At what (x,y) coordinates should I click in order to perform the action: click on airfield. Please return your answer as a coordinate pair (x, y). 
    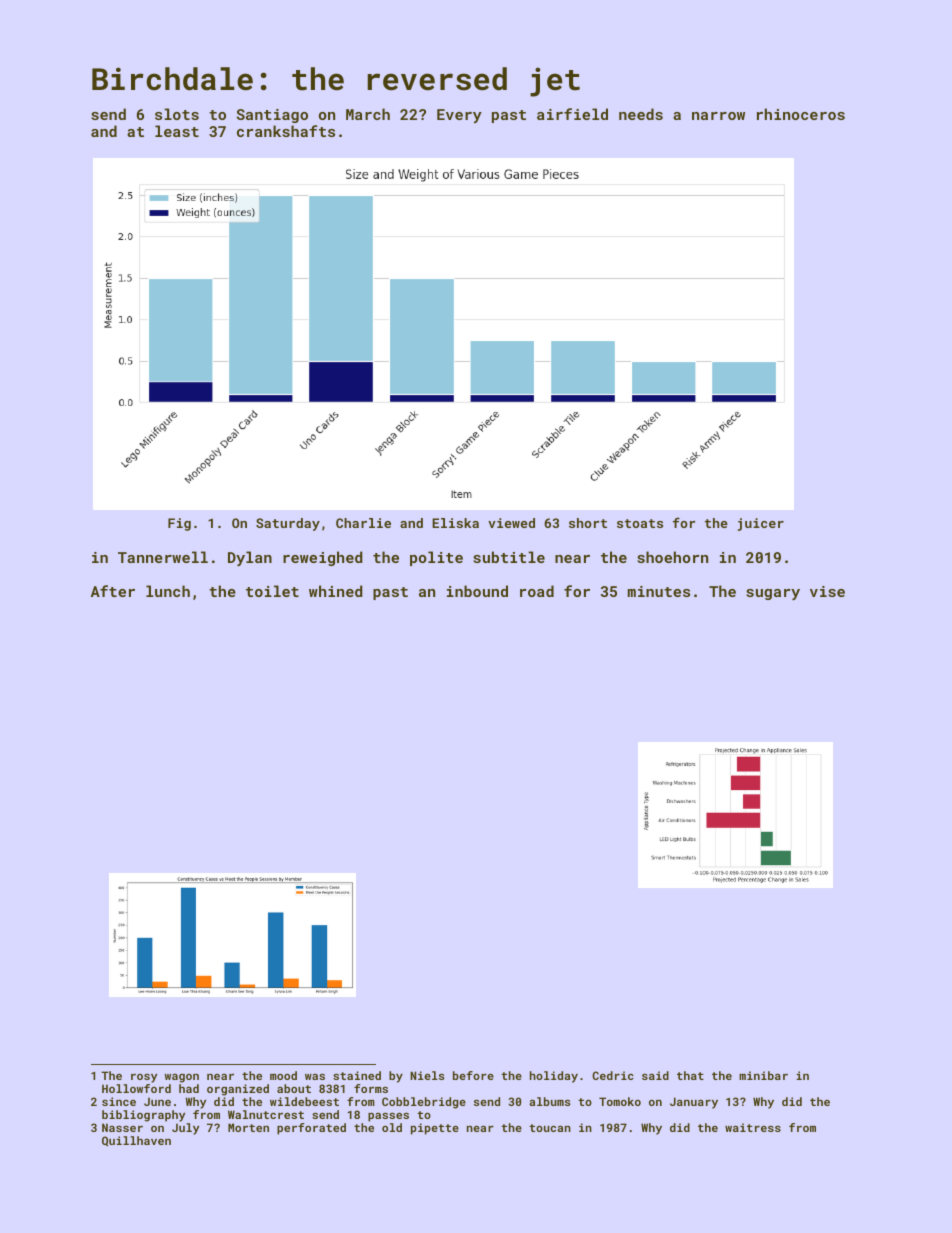
    Looking at the image, I should click on (572, 114).
